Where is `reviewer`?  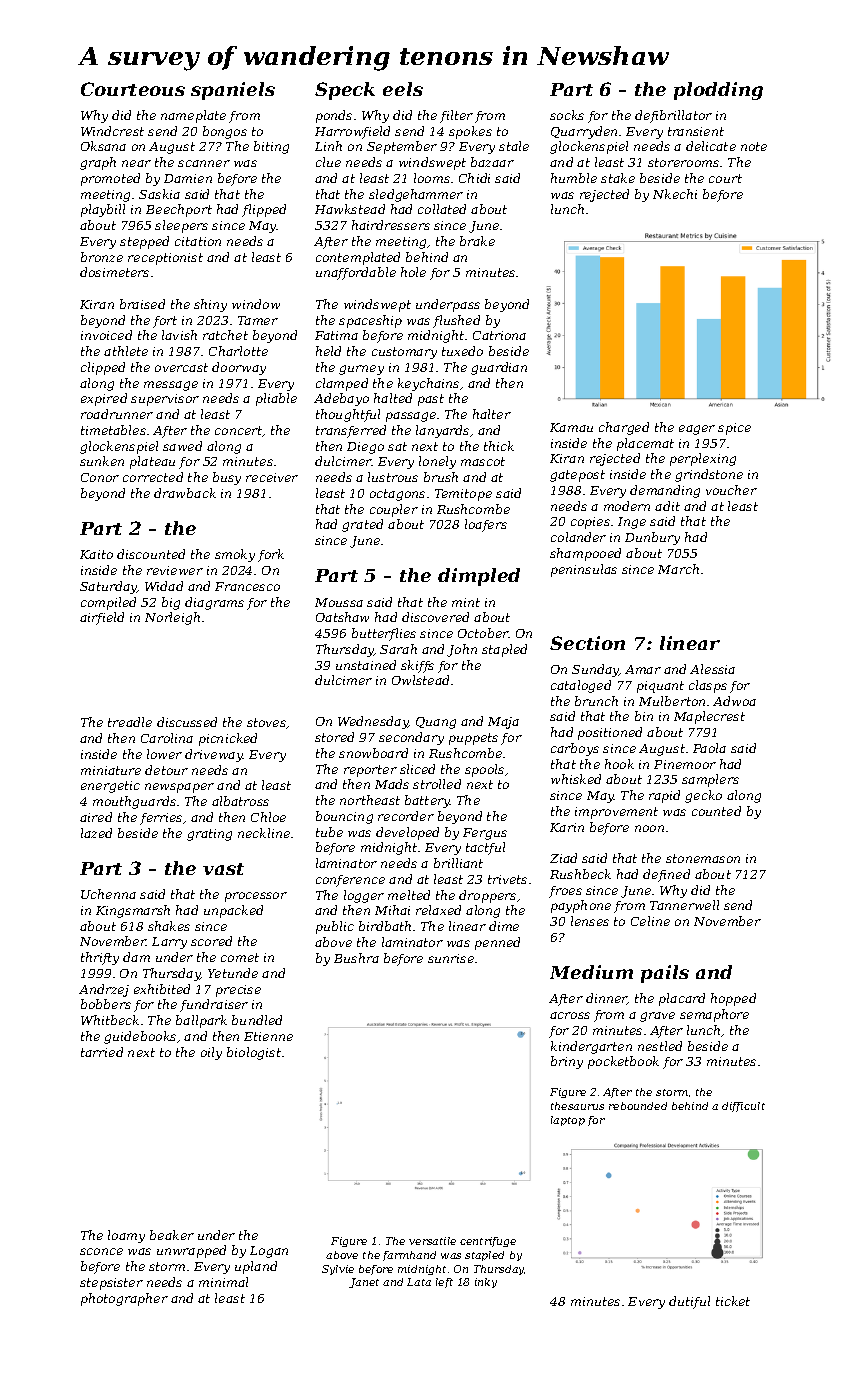
reviewer is located at coordinates (175, 570).
